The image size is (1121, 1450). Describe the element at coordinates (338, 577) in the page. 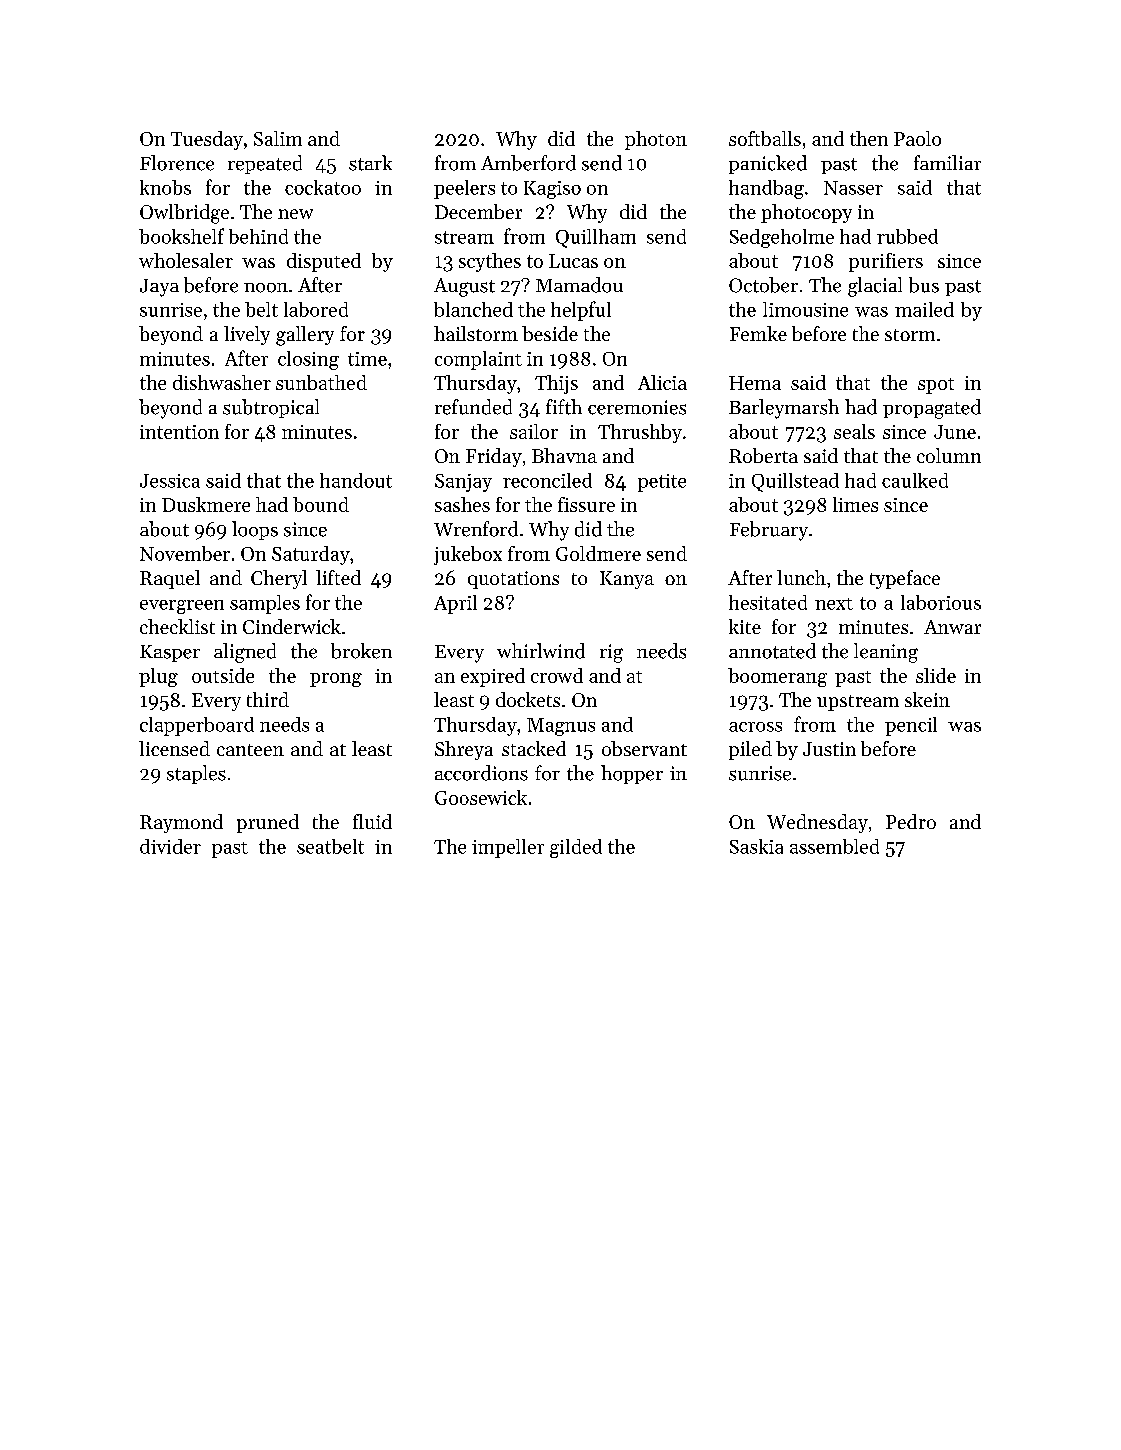

I see `lifted` at that location.
